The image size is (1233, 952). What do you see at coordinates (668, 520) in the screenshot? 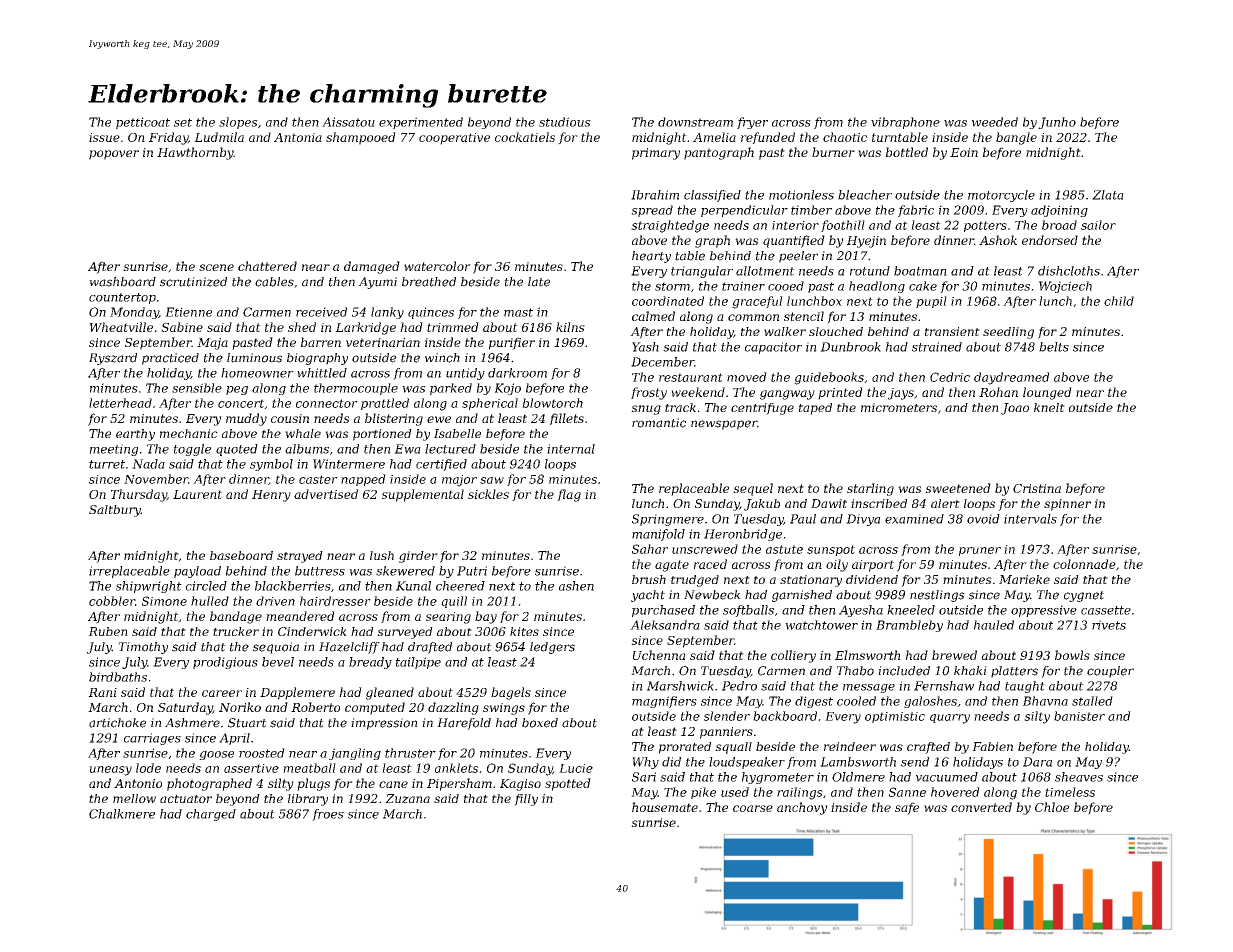
I see `Springmere` at bounding box center [668, 520].
